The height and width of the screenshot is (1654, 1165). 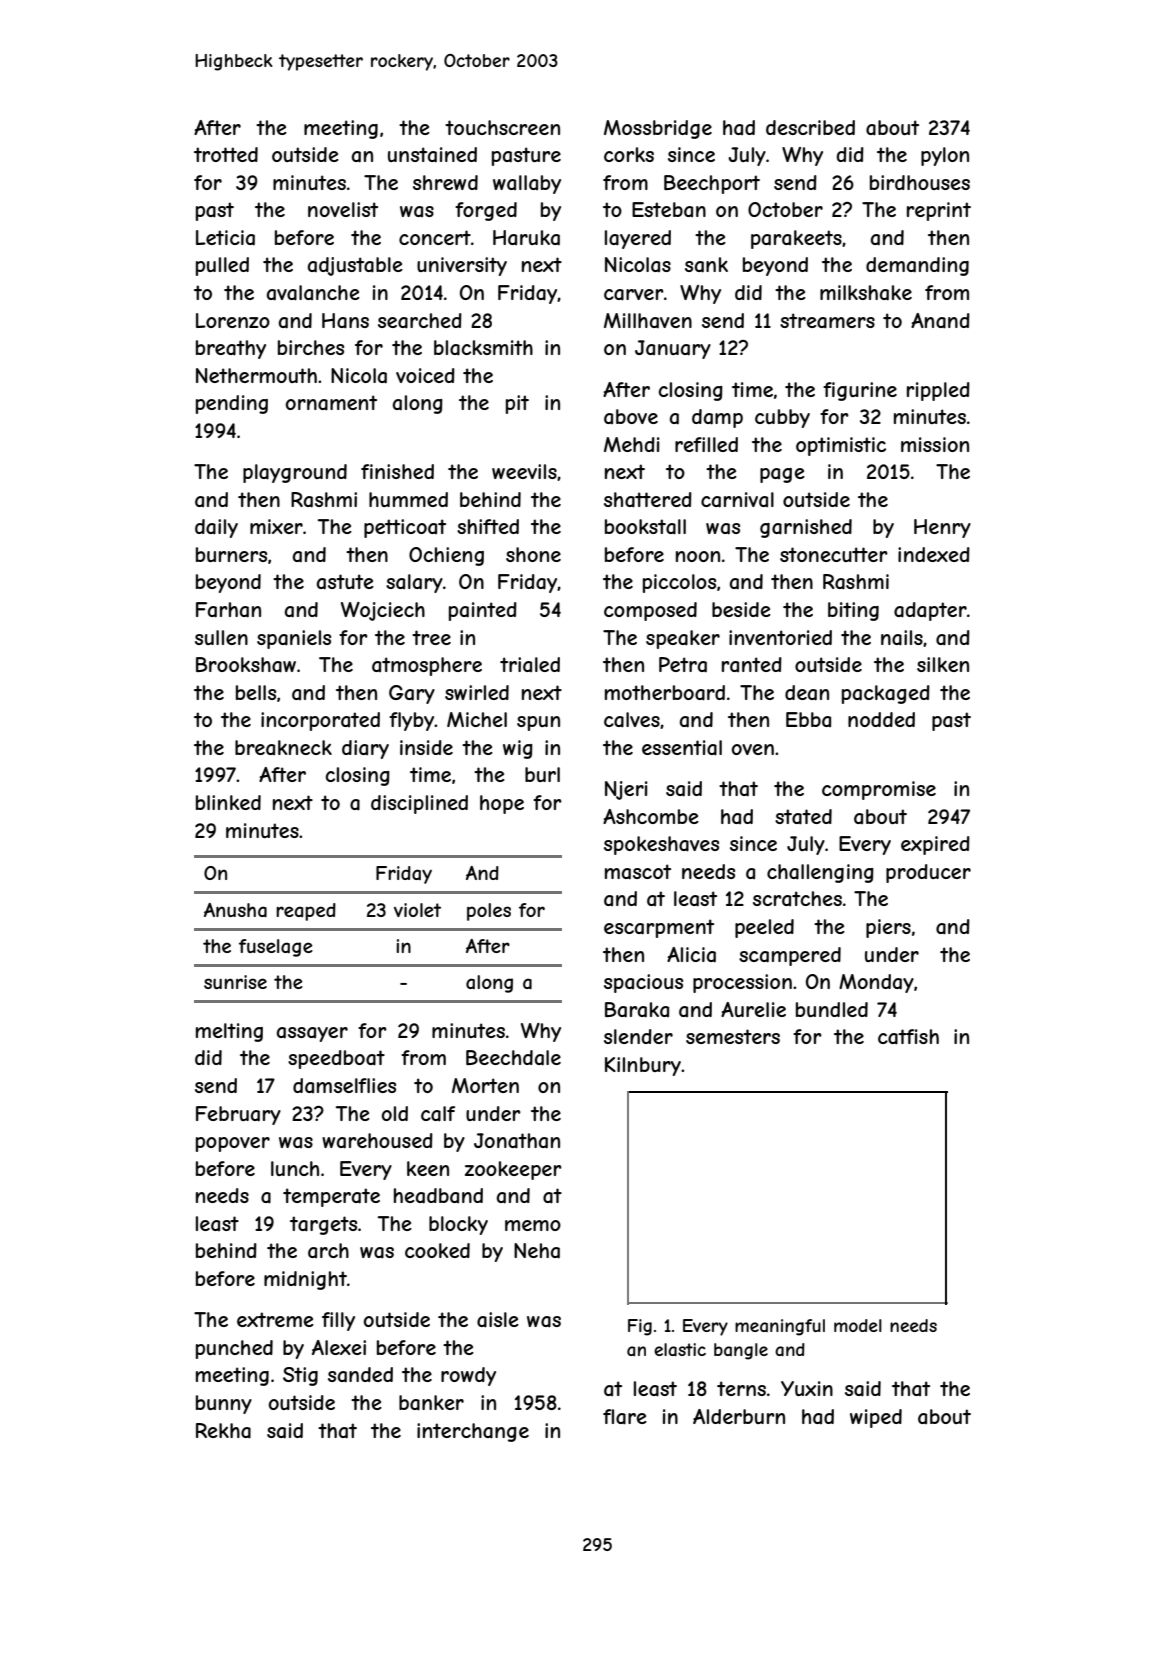 What do you see at coordinates (643, 1066) in the screenshot?
I see `Kilnbury` at bounding box center [643, 1066].
